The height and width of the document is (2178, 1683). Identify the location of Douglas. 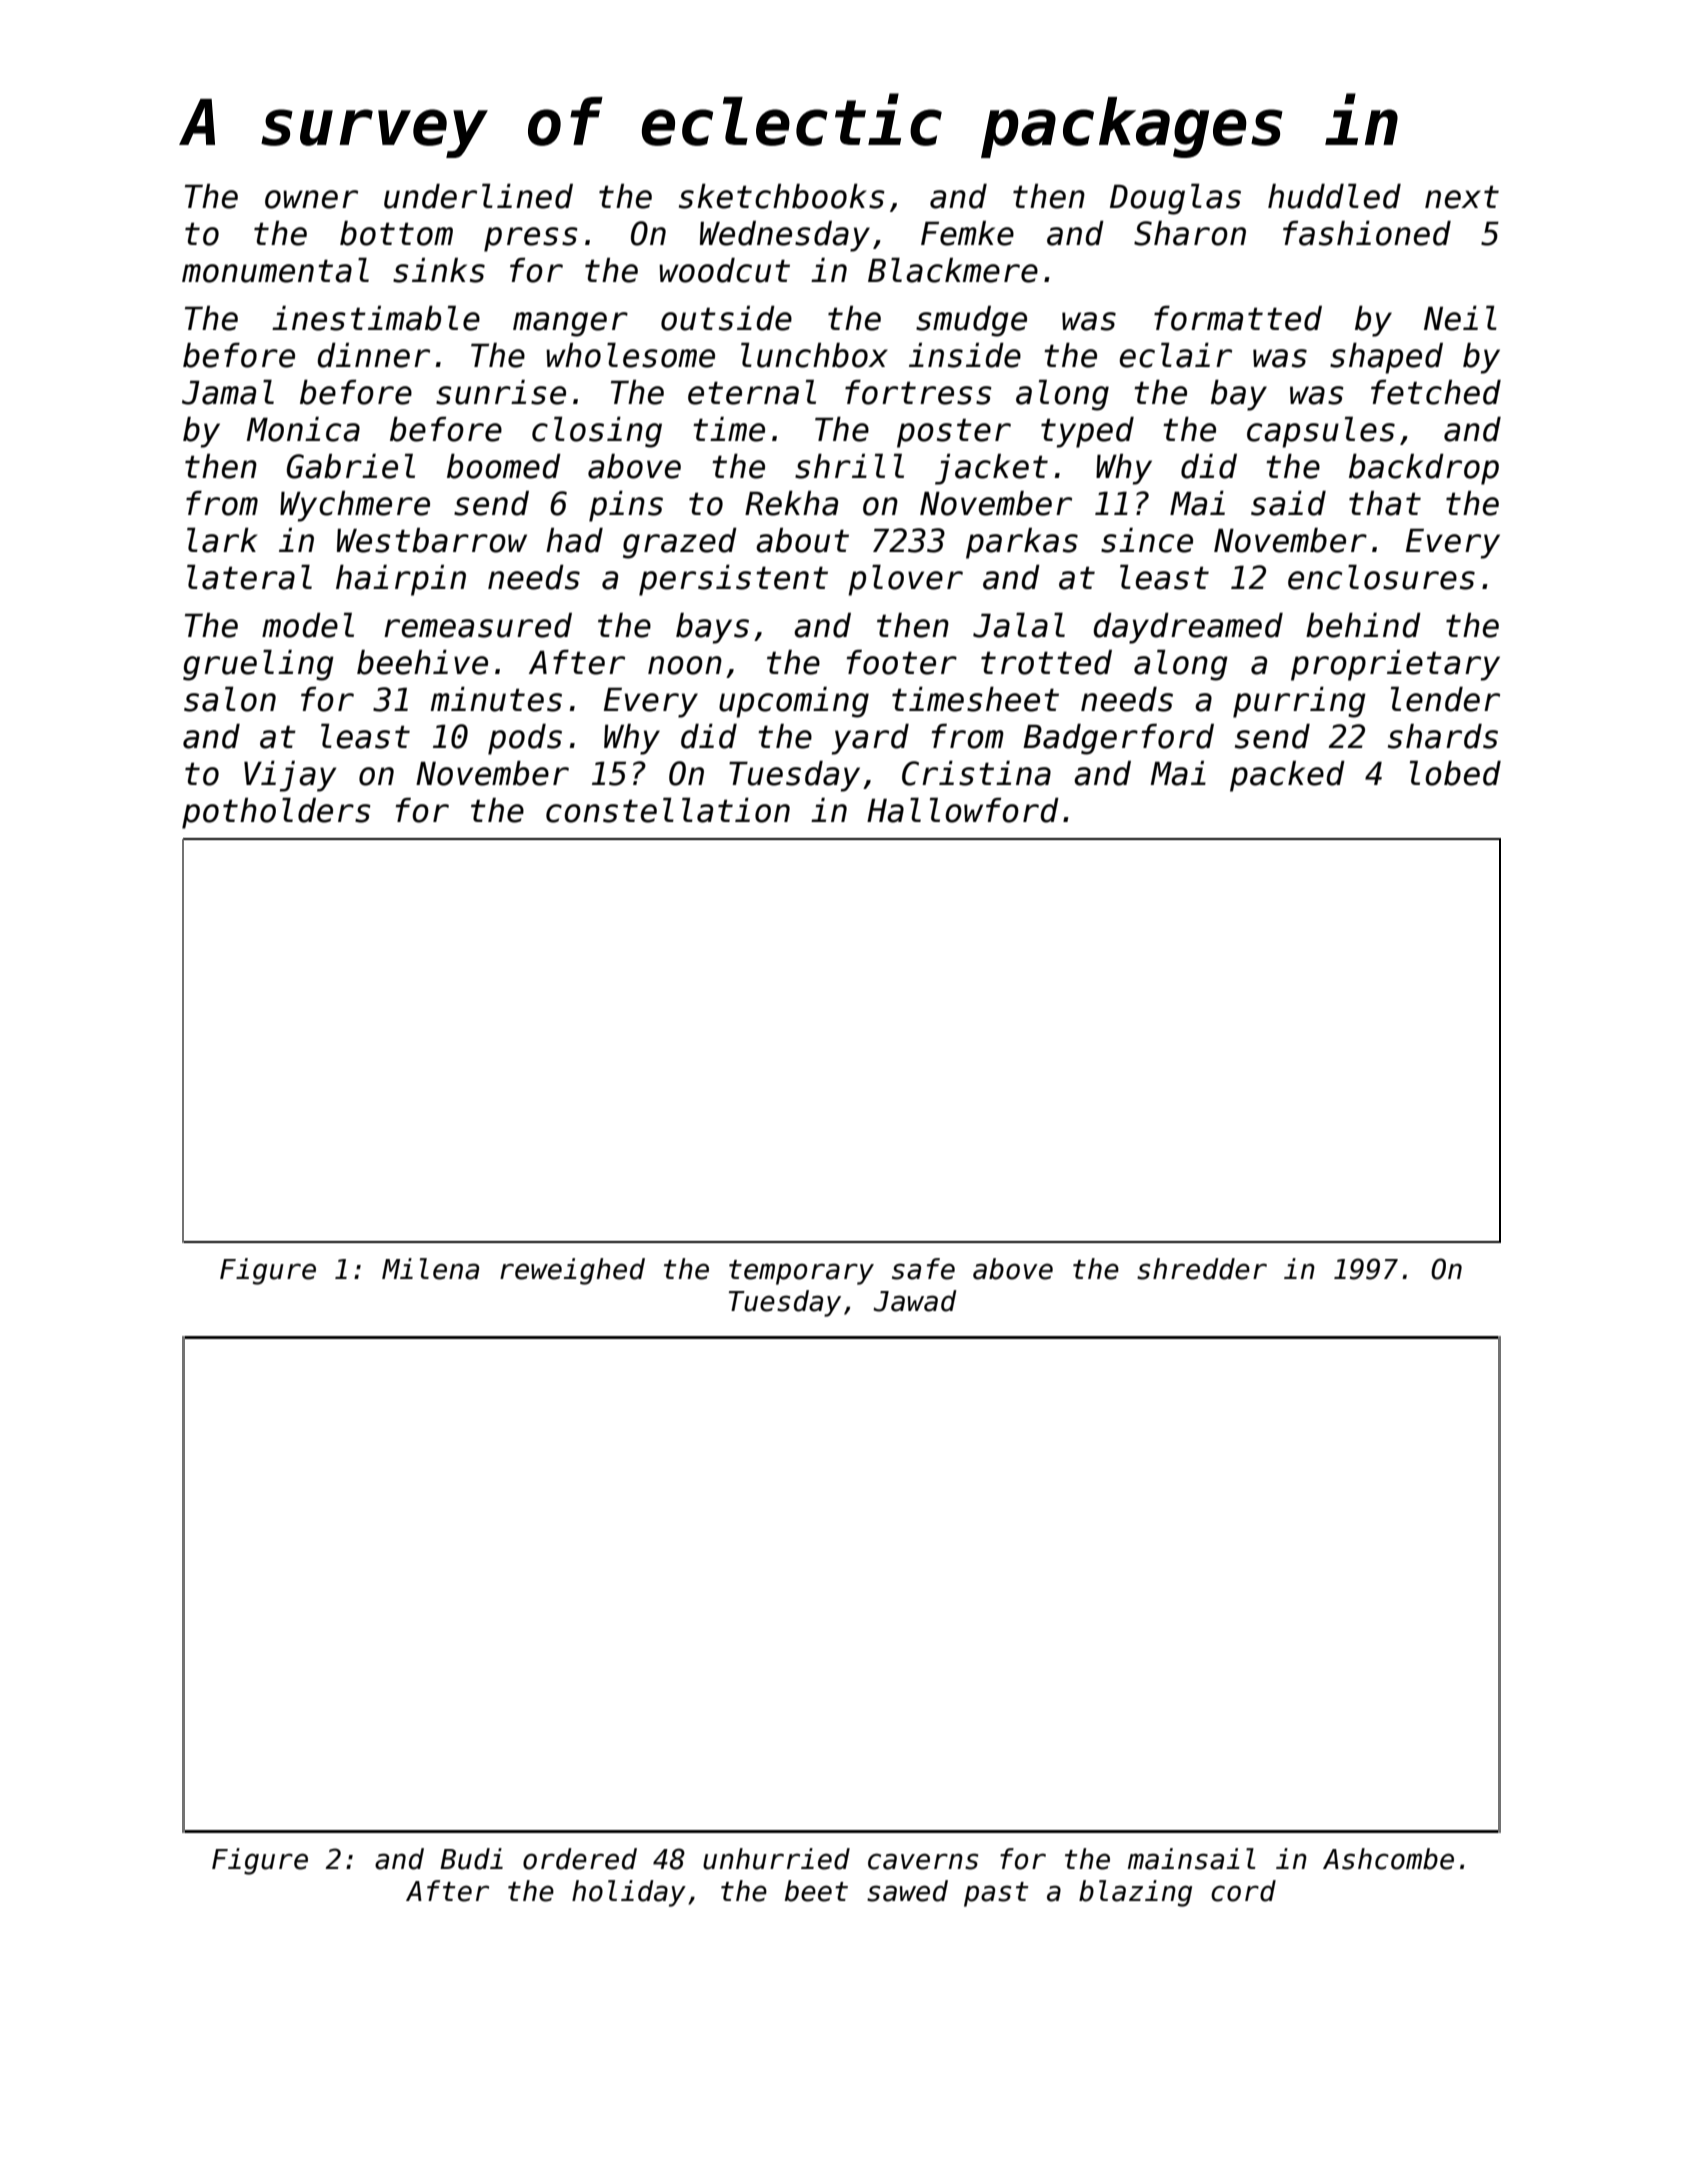
(1175, 199).
